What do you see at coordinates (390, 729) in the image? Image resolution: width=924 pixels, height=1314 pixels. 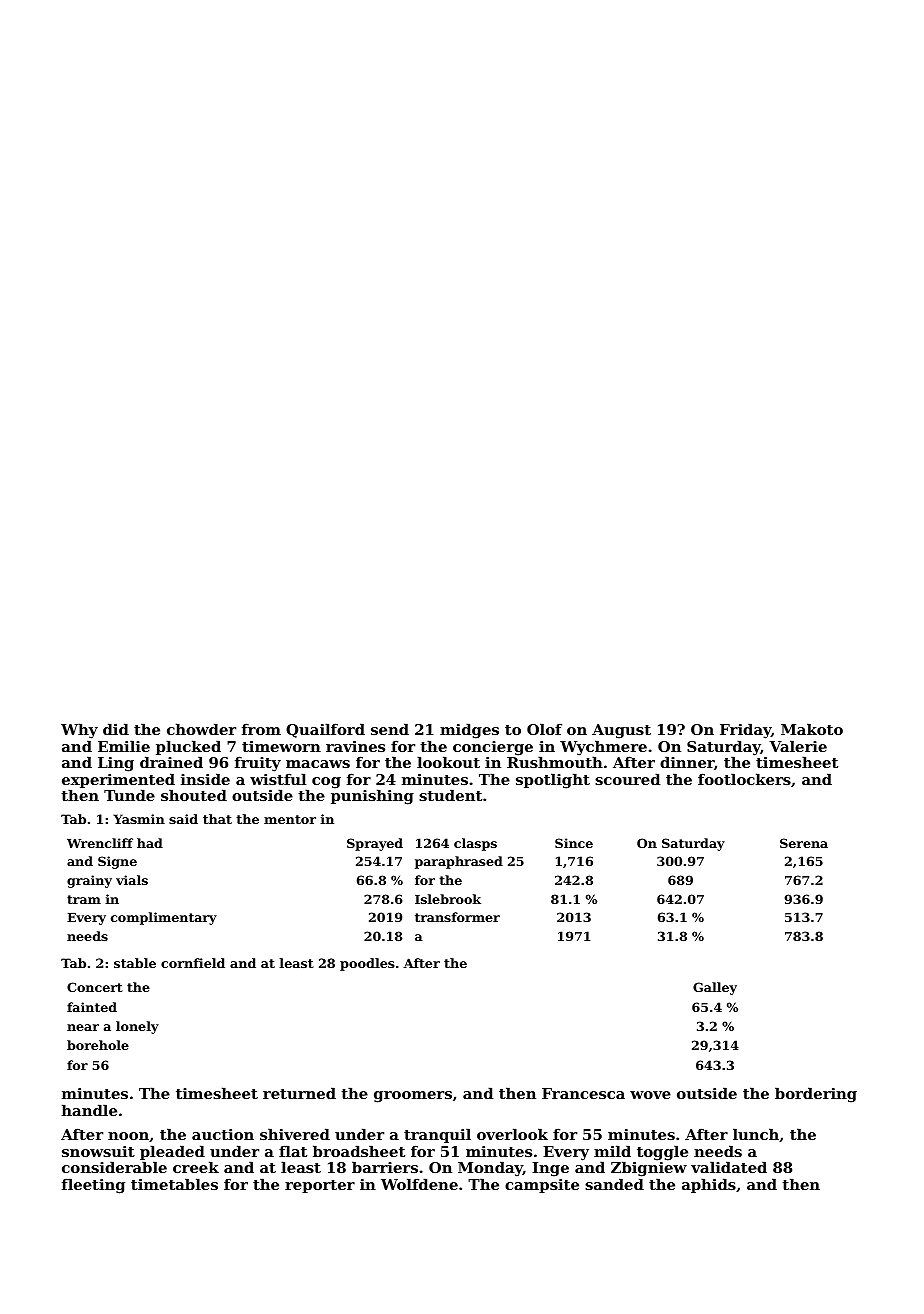 I see `send` at bounding box center [390, 729].
